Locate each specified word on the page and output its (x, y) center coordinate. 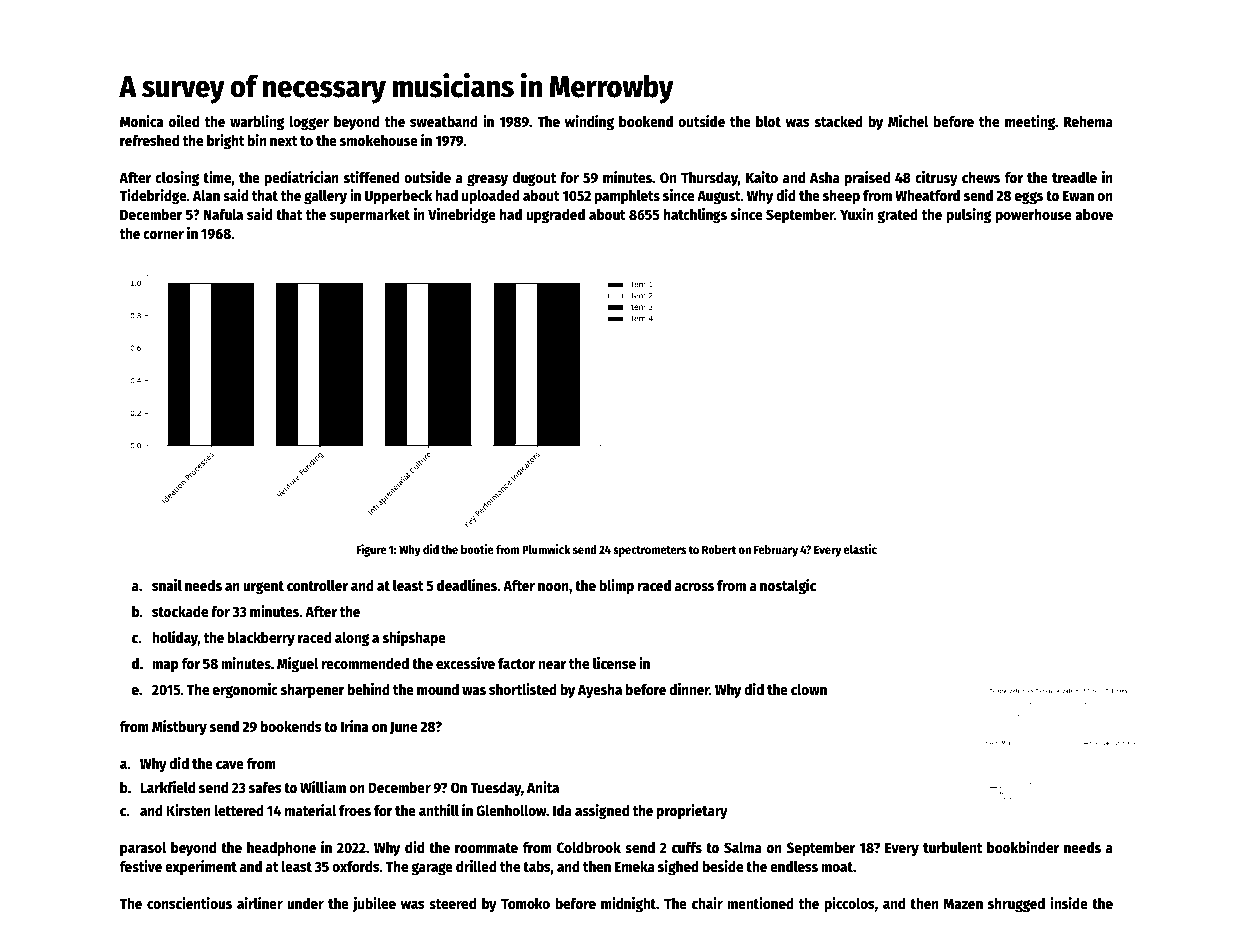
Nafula (223, 214)
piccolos (849, 904)
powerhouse (1033, 216)
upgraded (556, 216)
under (305, 903)
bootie (477, 549)
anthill (439, 810)
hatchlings (695, 216)
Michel (908, 121)
